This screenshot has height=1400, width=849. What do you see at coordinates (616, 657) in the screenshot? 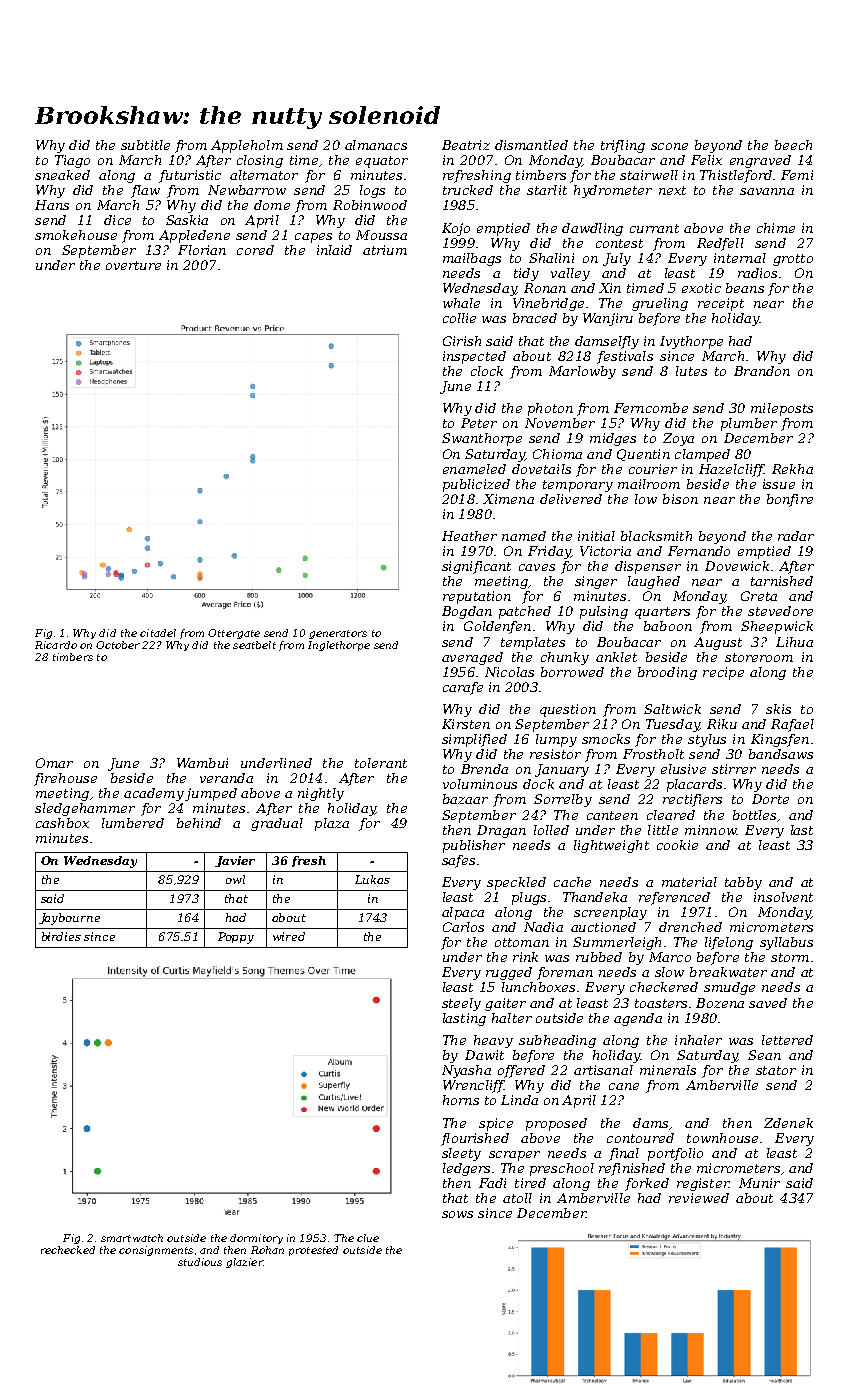
I see `anklet` at bounding box center [616, 657].
